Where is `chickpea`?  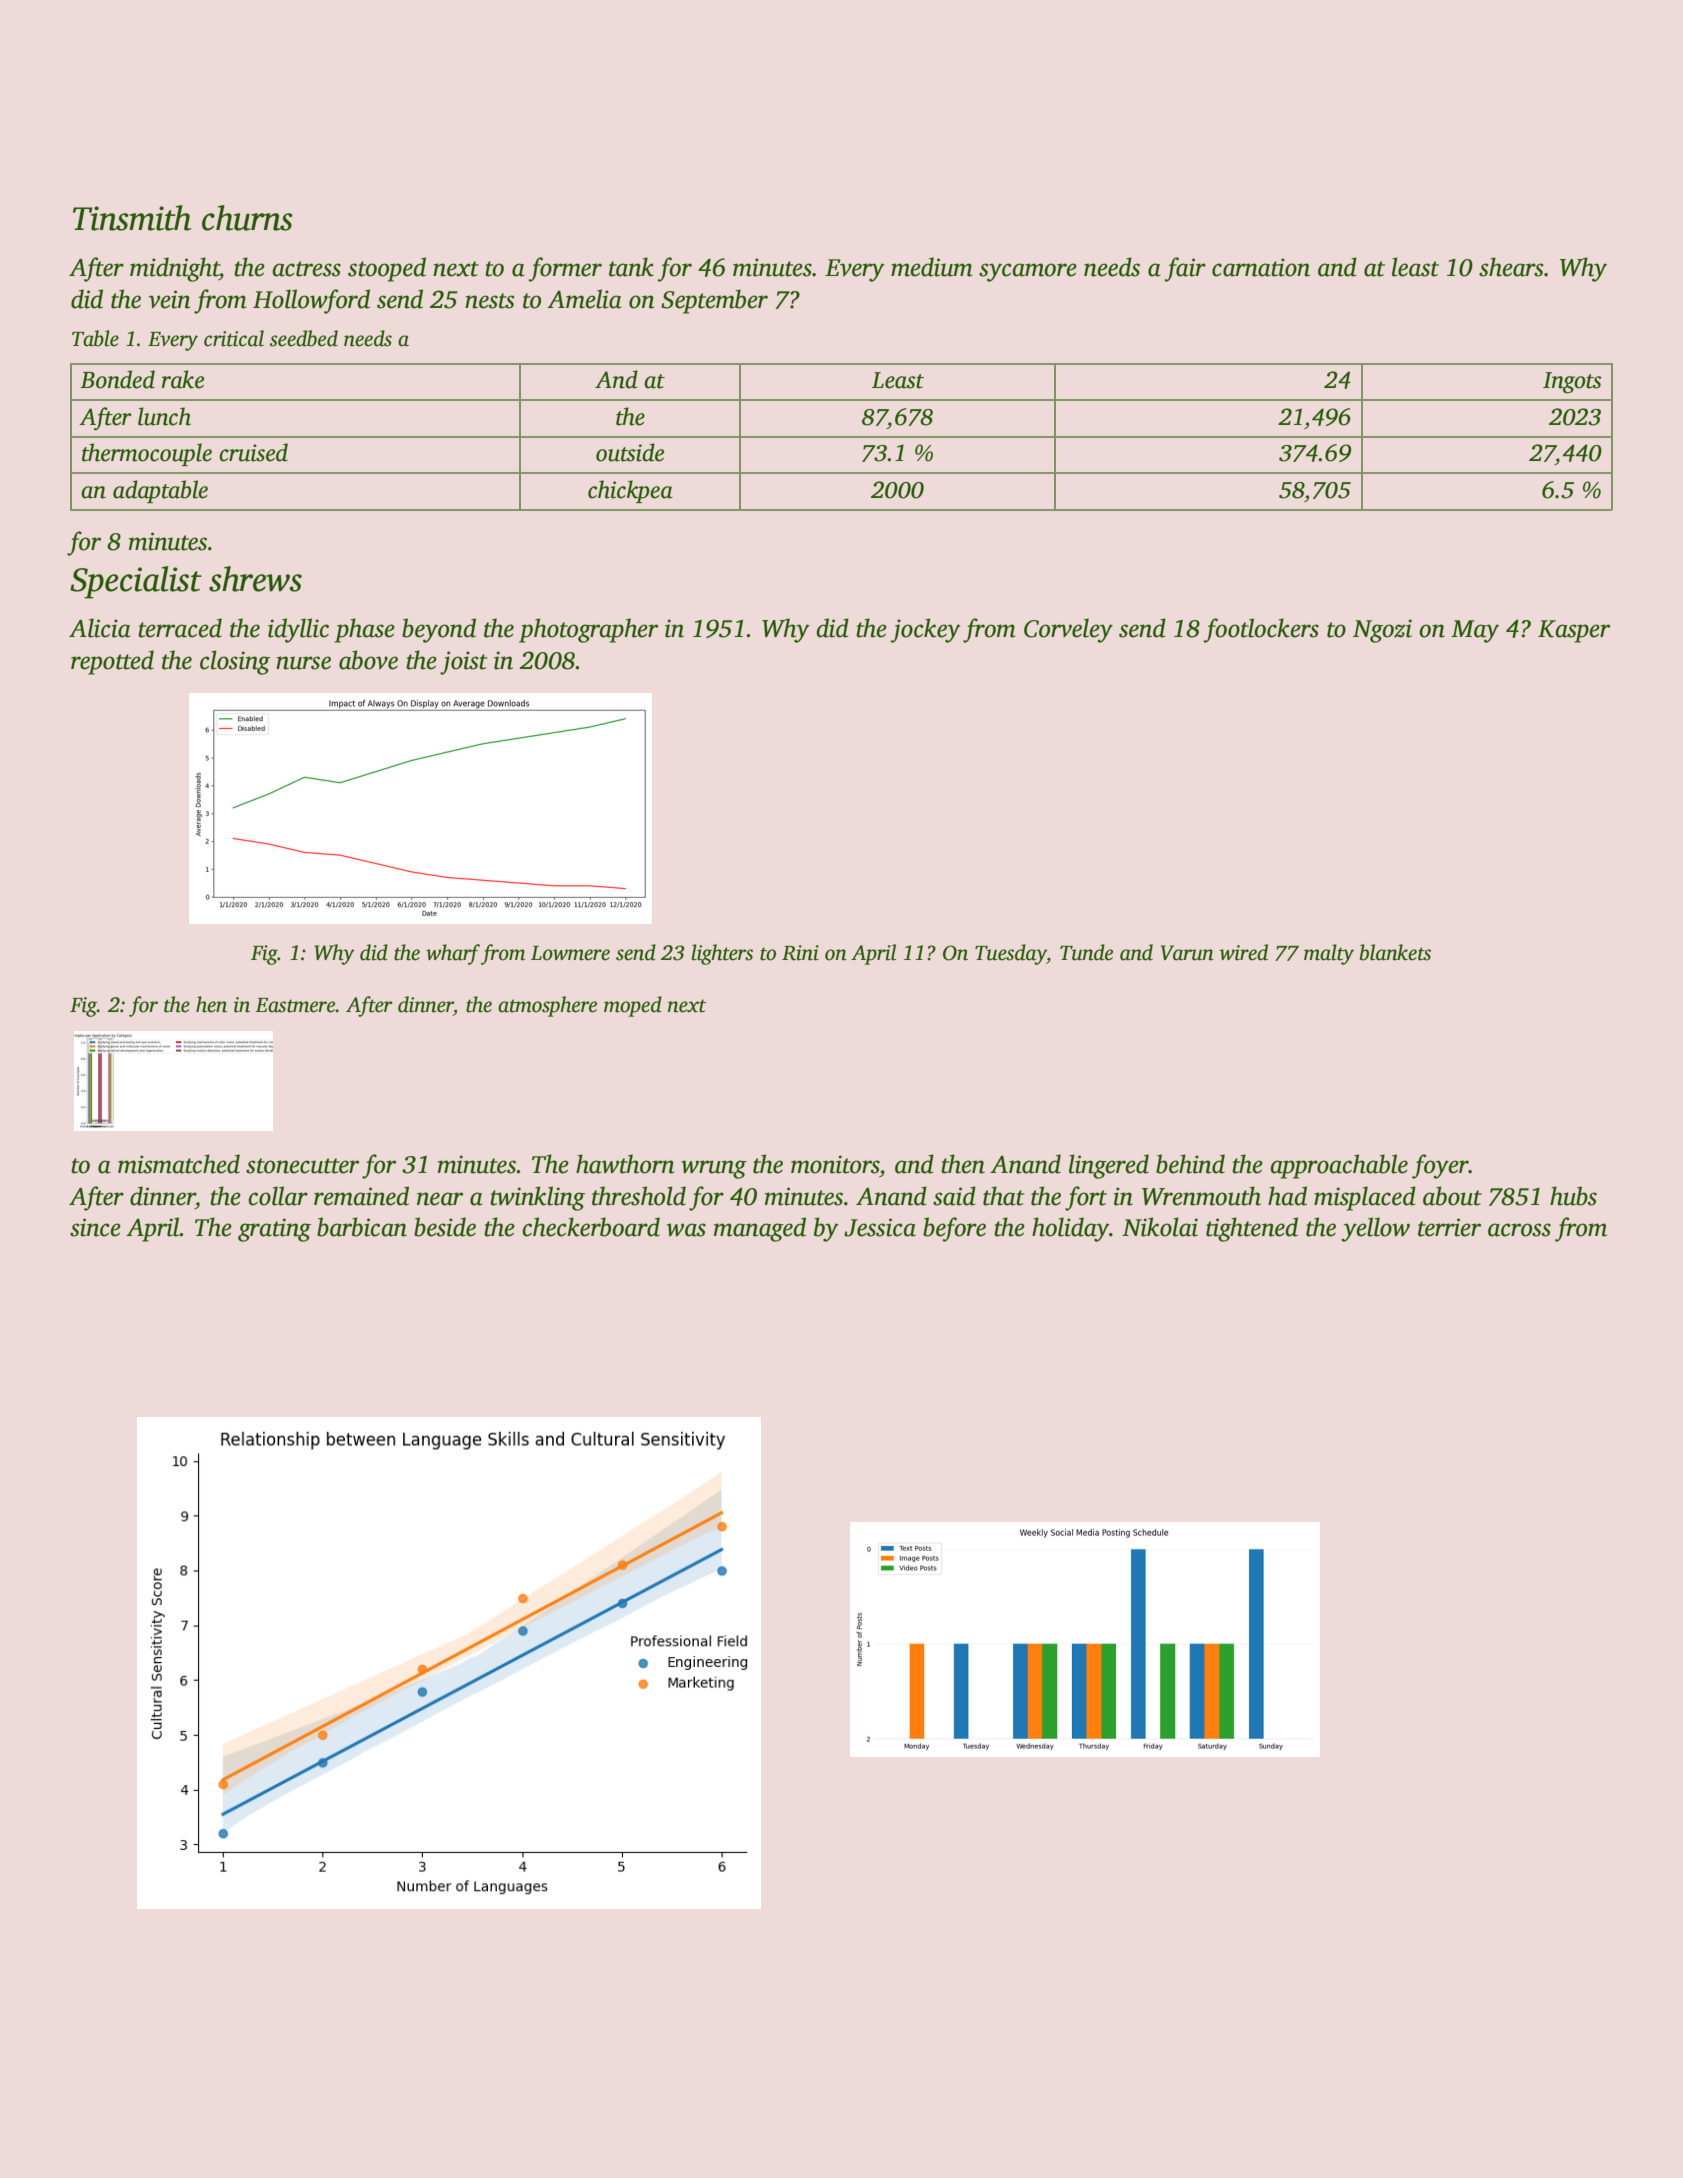
chickpea is located at coordinates (630, 491).
